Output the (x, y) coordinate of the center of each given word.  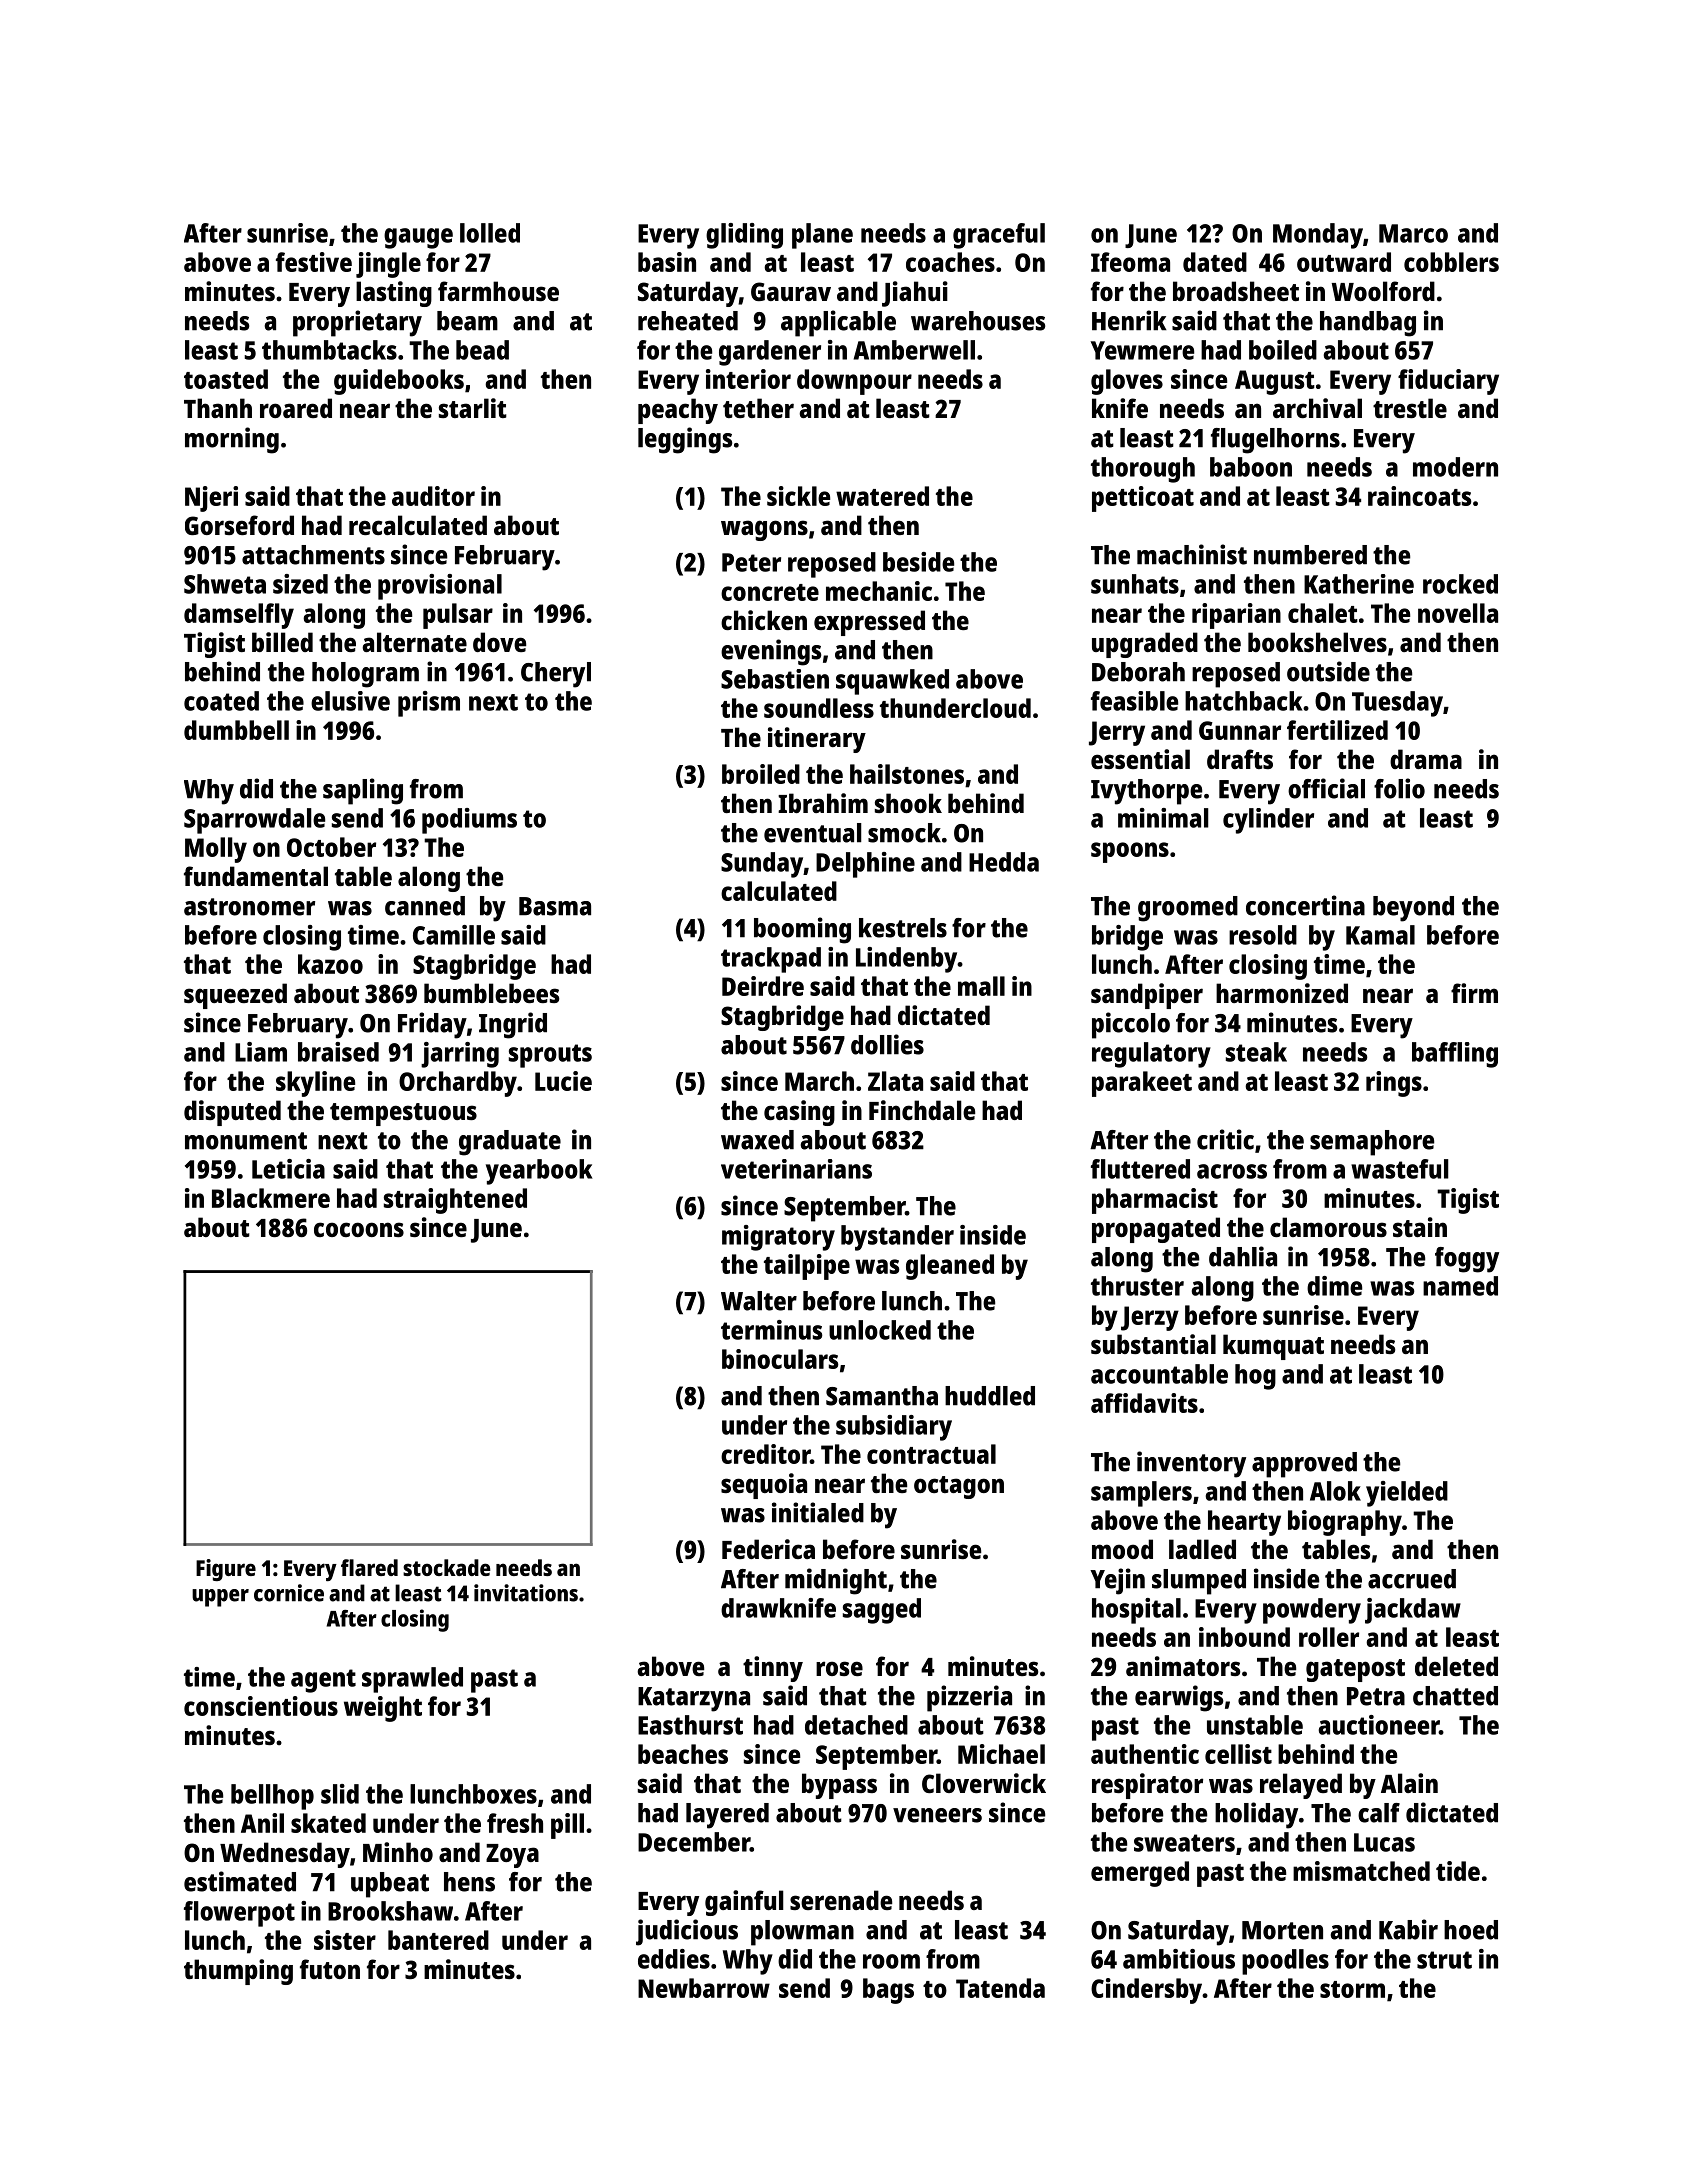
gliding (744, 236)
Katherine (1359, 584)
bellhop (272, 1797)
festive (314, 262)
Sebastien (775, 679)
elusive (350, 701)
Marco (1413, 233)
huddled (990, 1396)
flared (369, 1567)
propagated (1156, 1230)
